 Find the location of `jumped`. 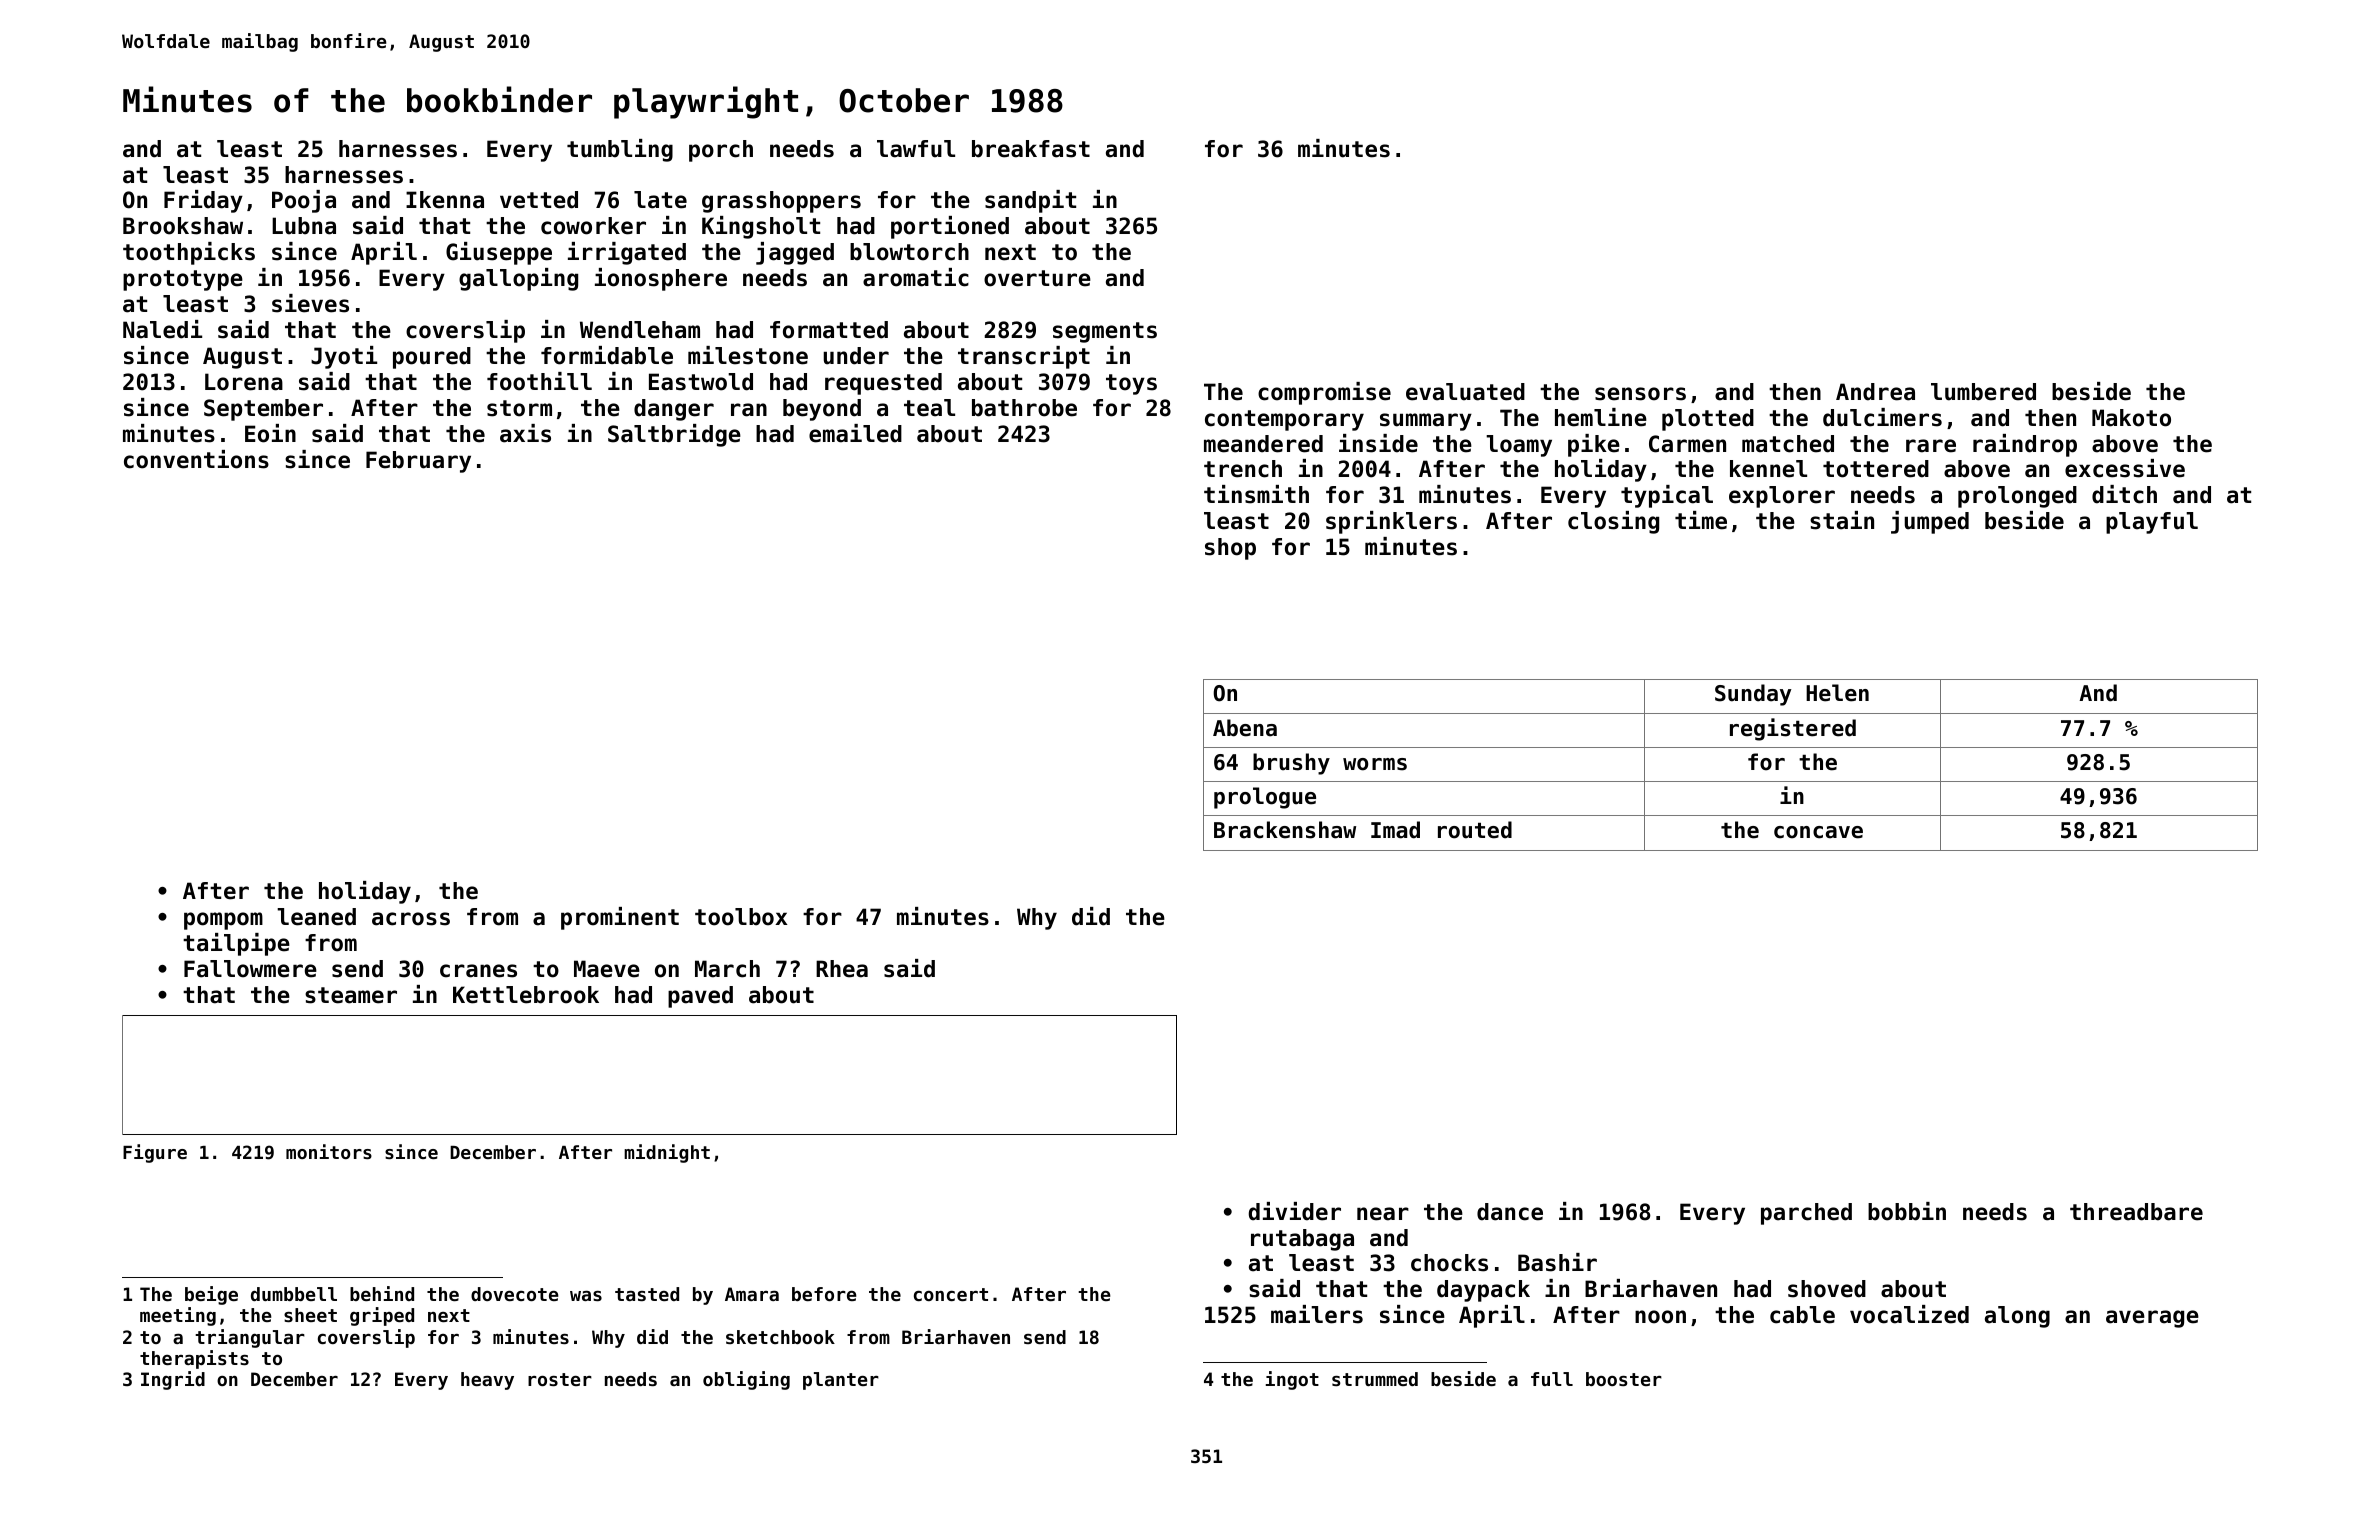

jumped is located at coordinates (1930, 522).
